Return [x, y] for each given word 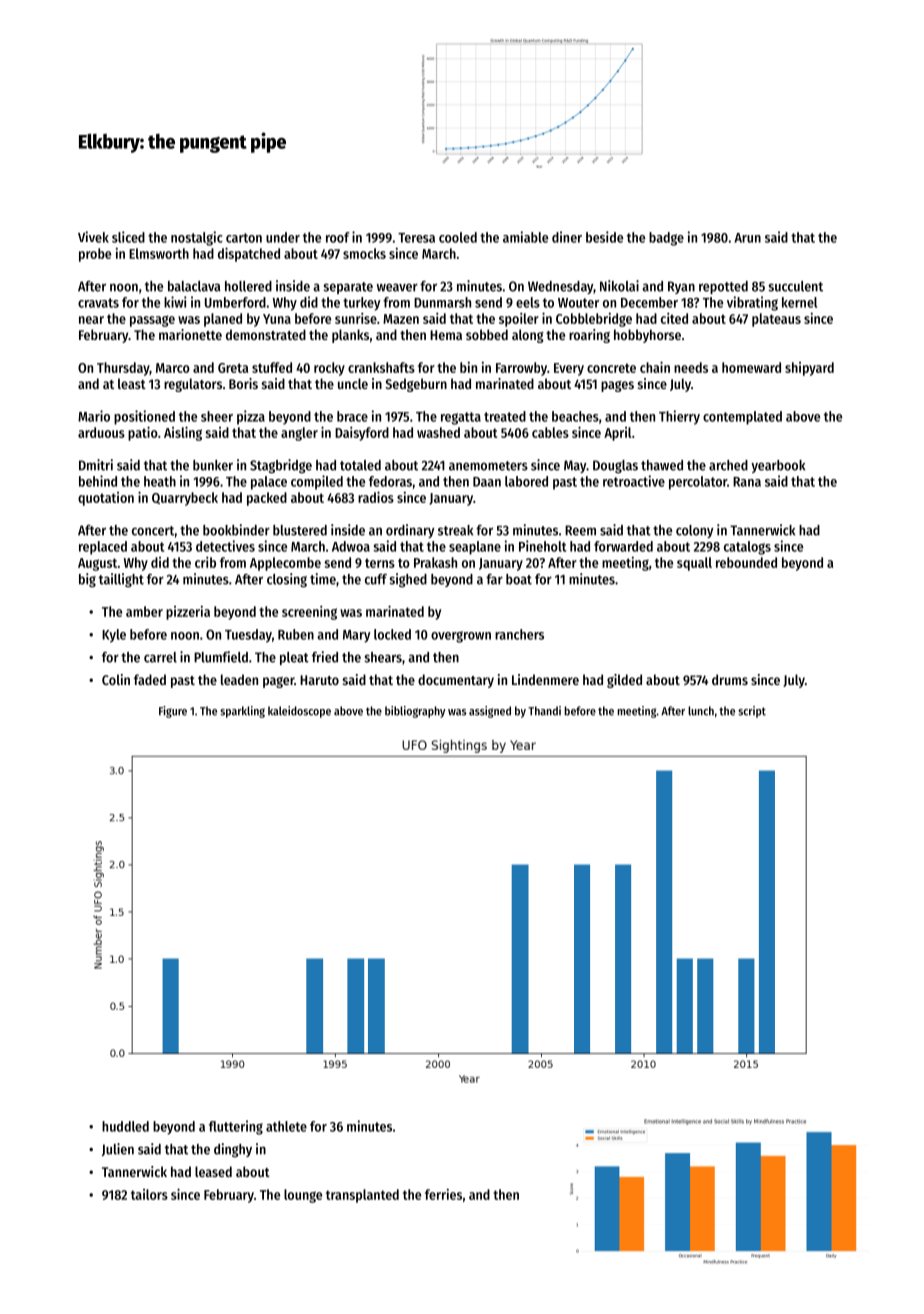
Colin [116, 679]
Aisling [183, 433]
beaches [575, 416]
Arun [747, 238]
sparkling [242, 712]
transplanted [362, 1196]
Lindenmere [545, 679]
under [283, 237]
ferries [443, 1194]
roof [338, 237]
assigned [490, 712]
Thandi [544, 711]
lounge [303, 1196]
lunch [701, 711]
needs [691, 367]
